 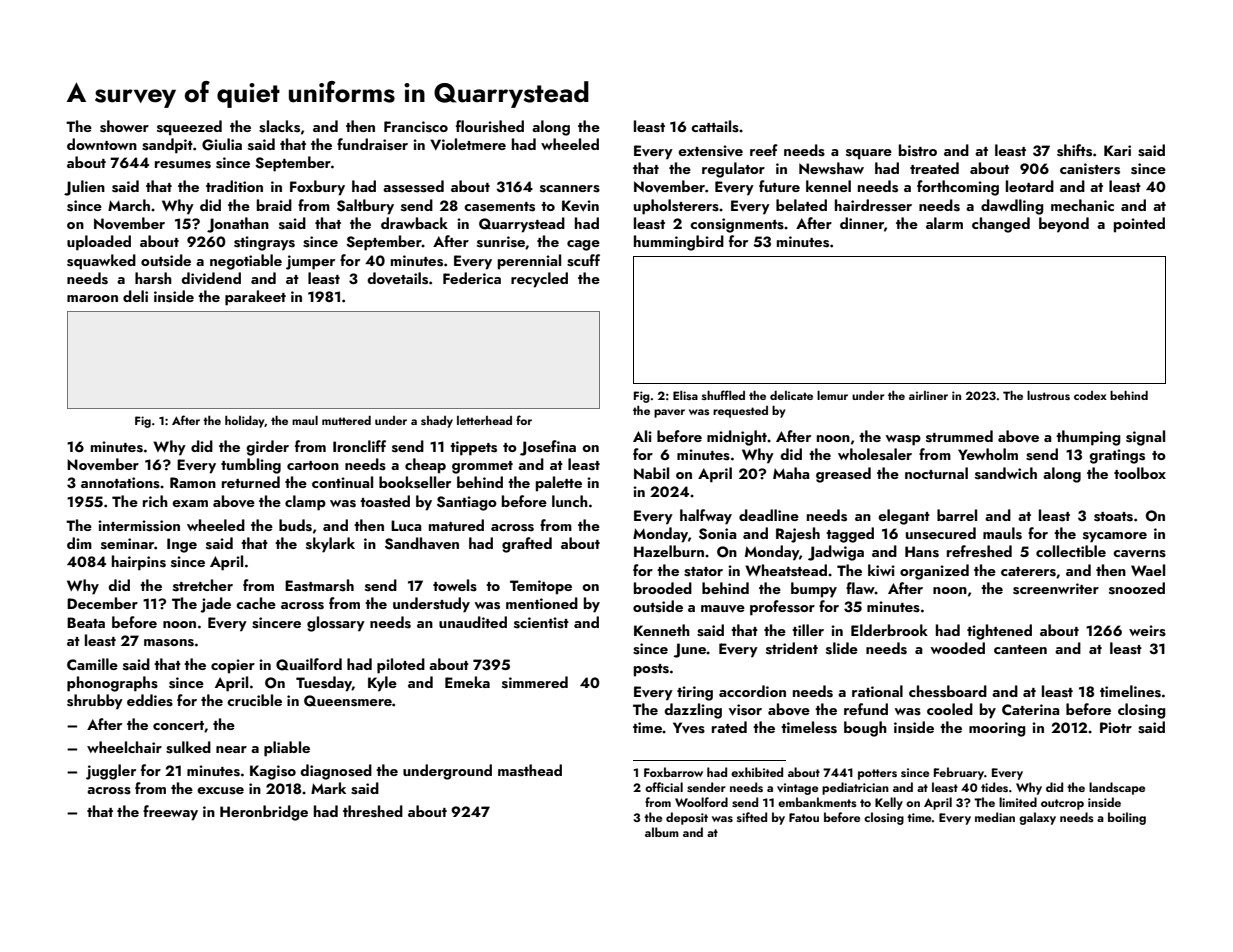 I want to click on cattails, so click(x=715, y=126).
